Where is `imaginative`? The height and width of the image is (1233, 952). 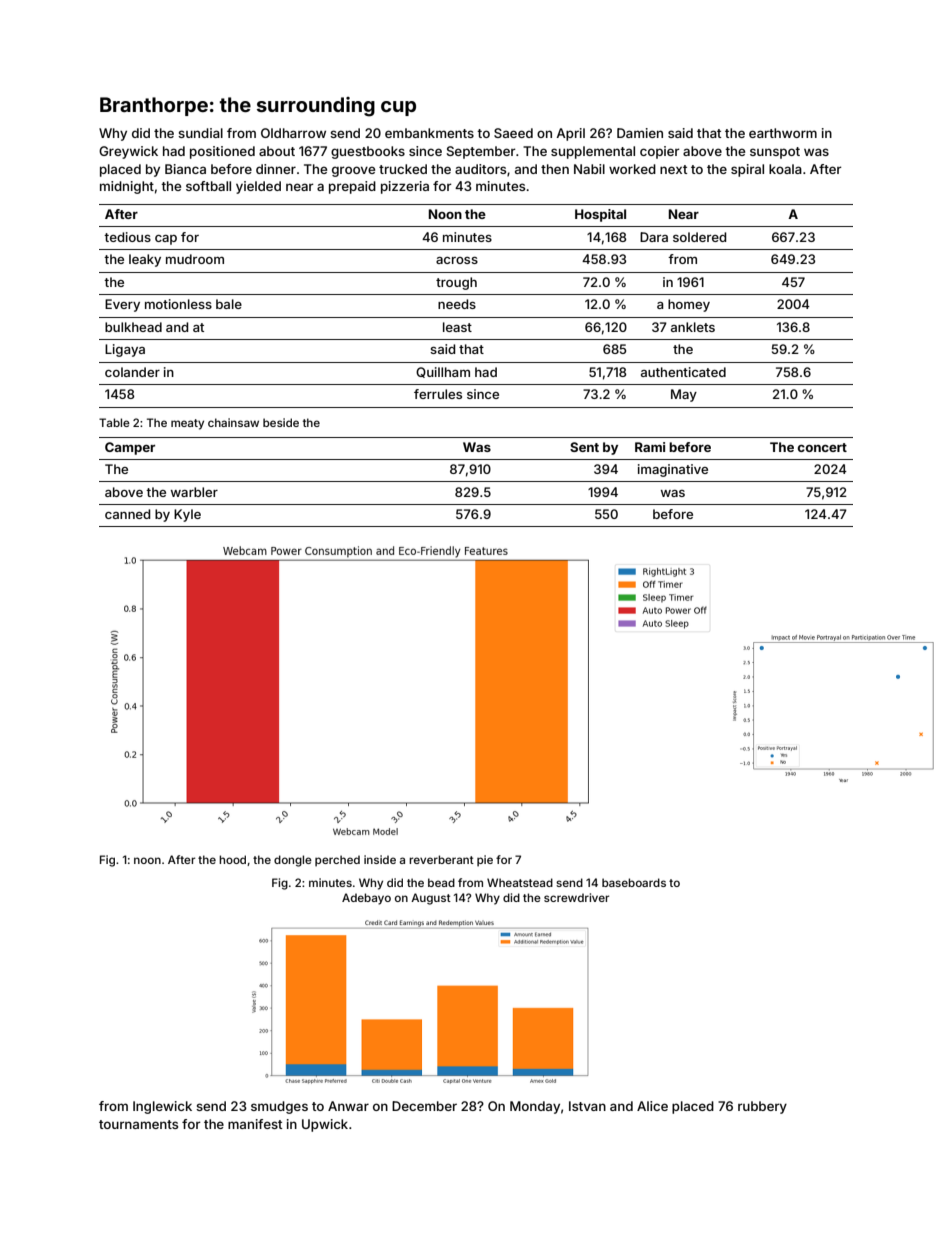 imaginative is located at coordinates (673, 470).
